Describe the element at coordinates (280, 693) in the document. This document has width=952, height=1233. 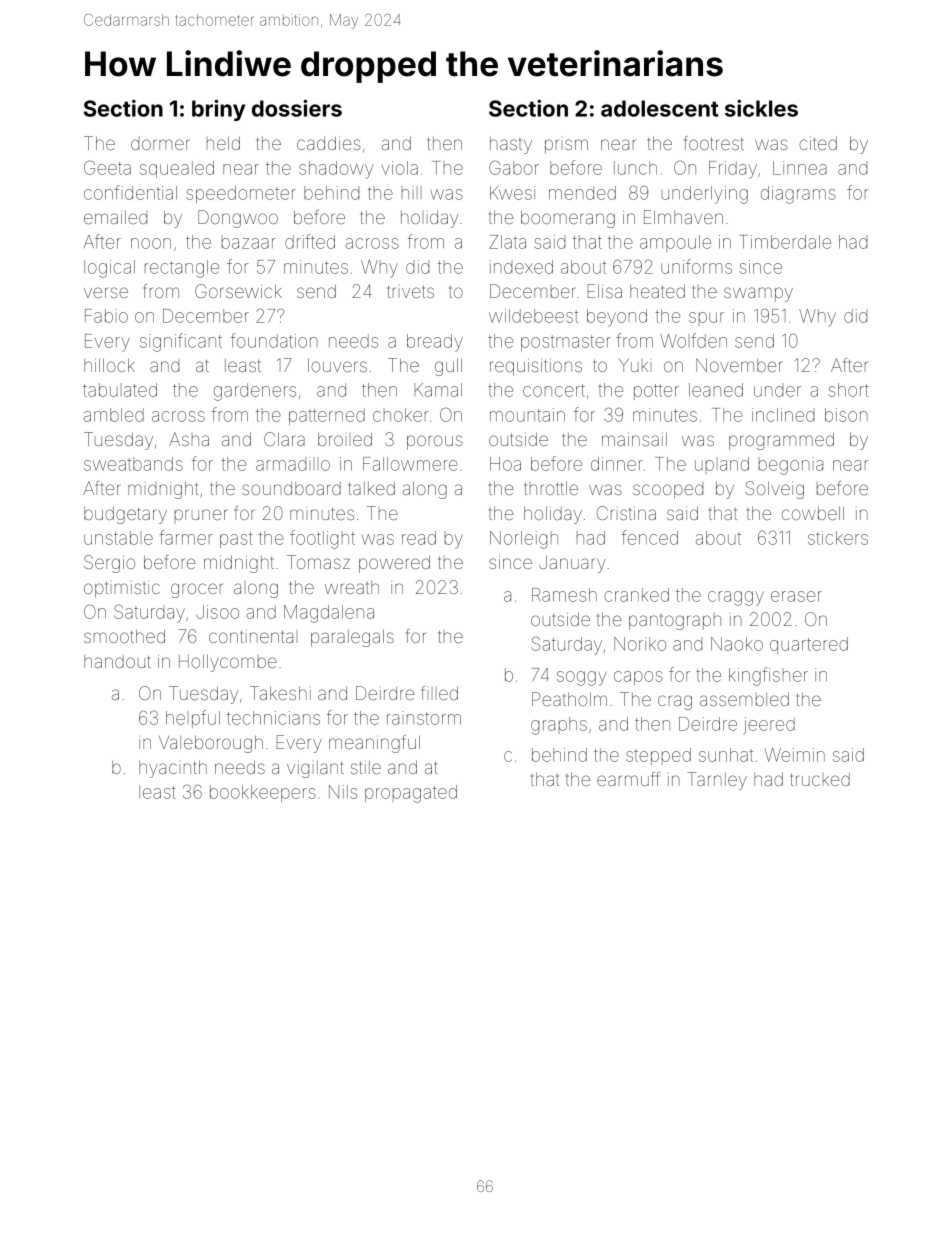
I see `Takeshi` at that location.
